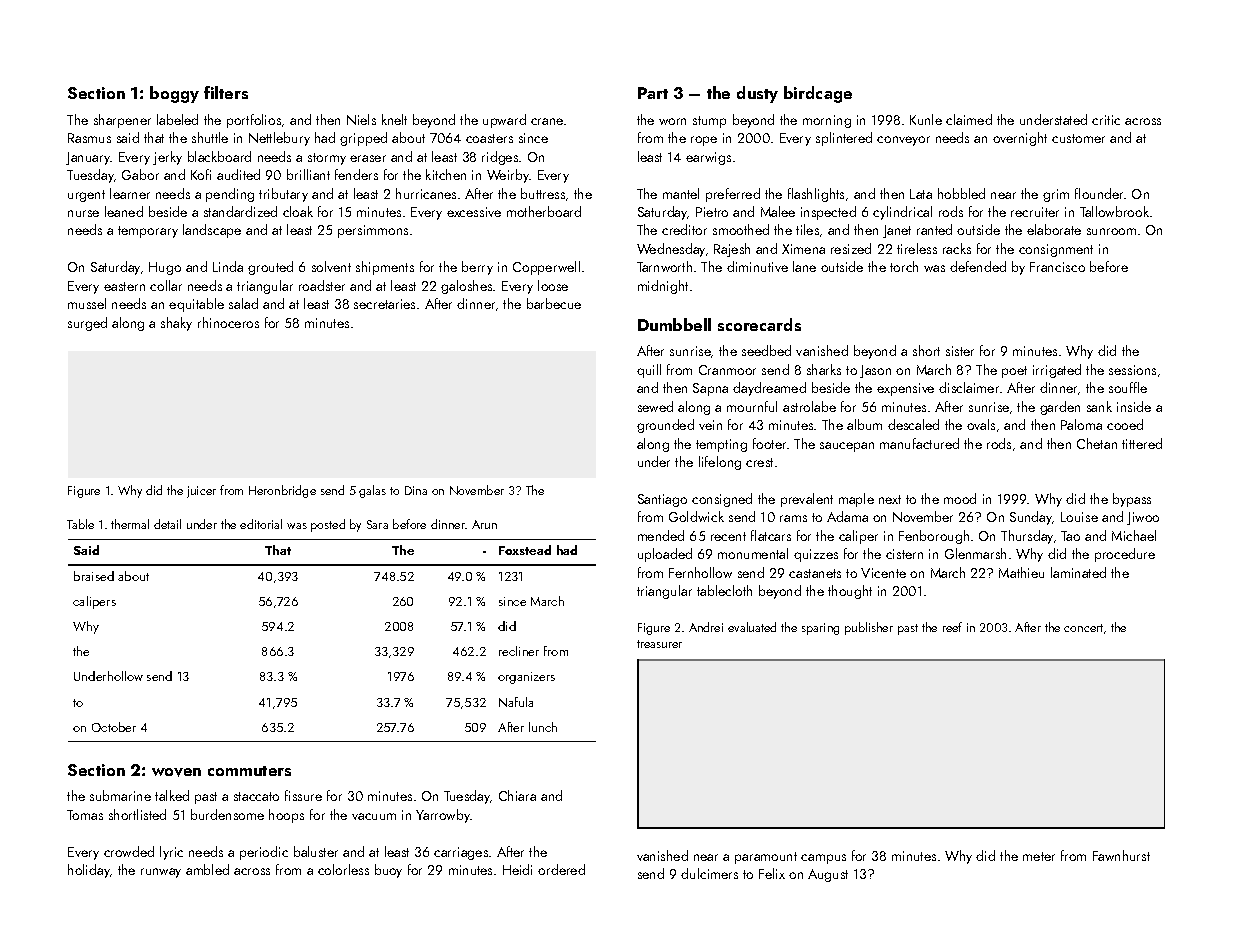  Describe the element at coordinates (519, 651) in the screenshot. I see `recliner` at that location.
